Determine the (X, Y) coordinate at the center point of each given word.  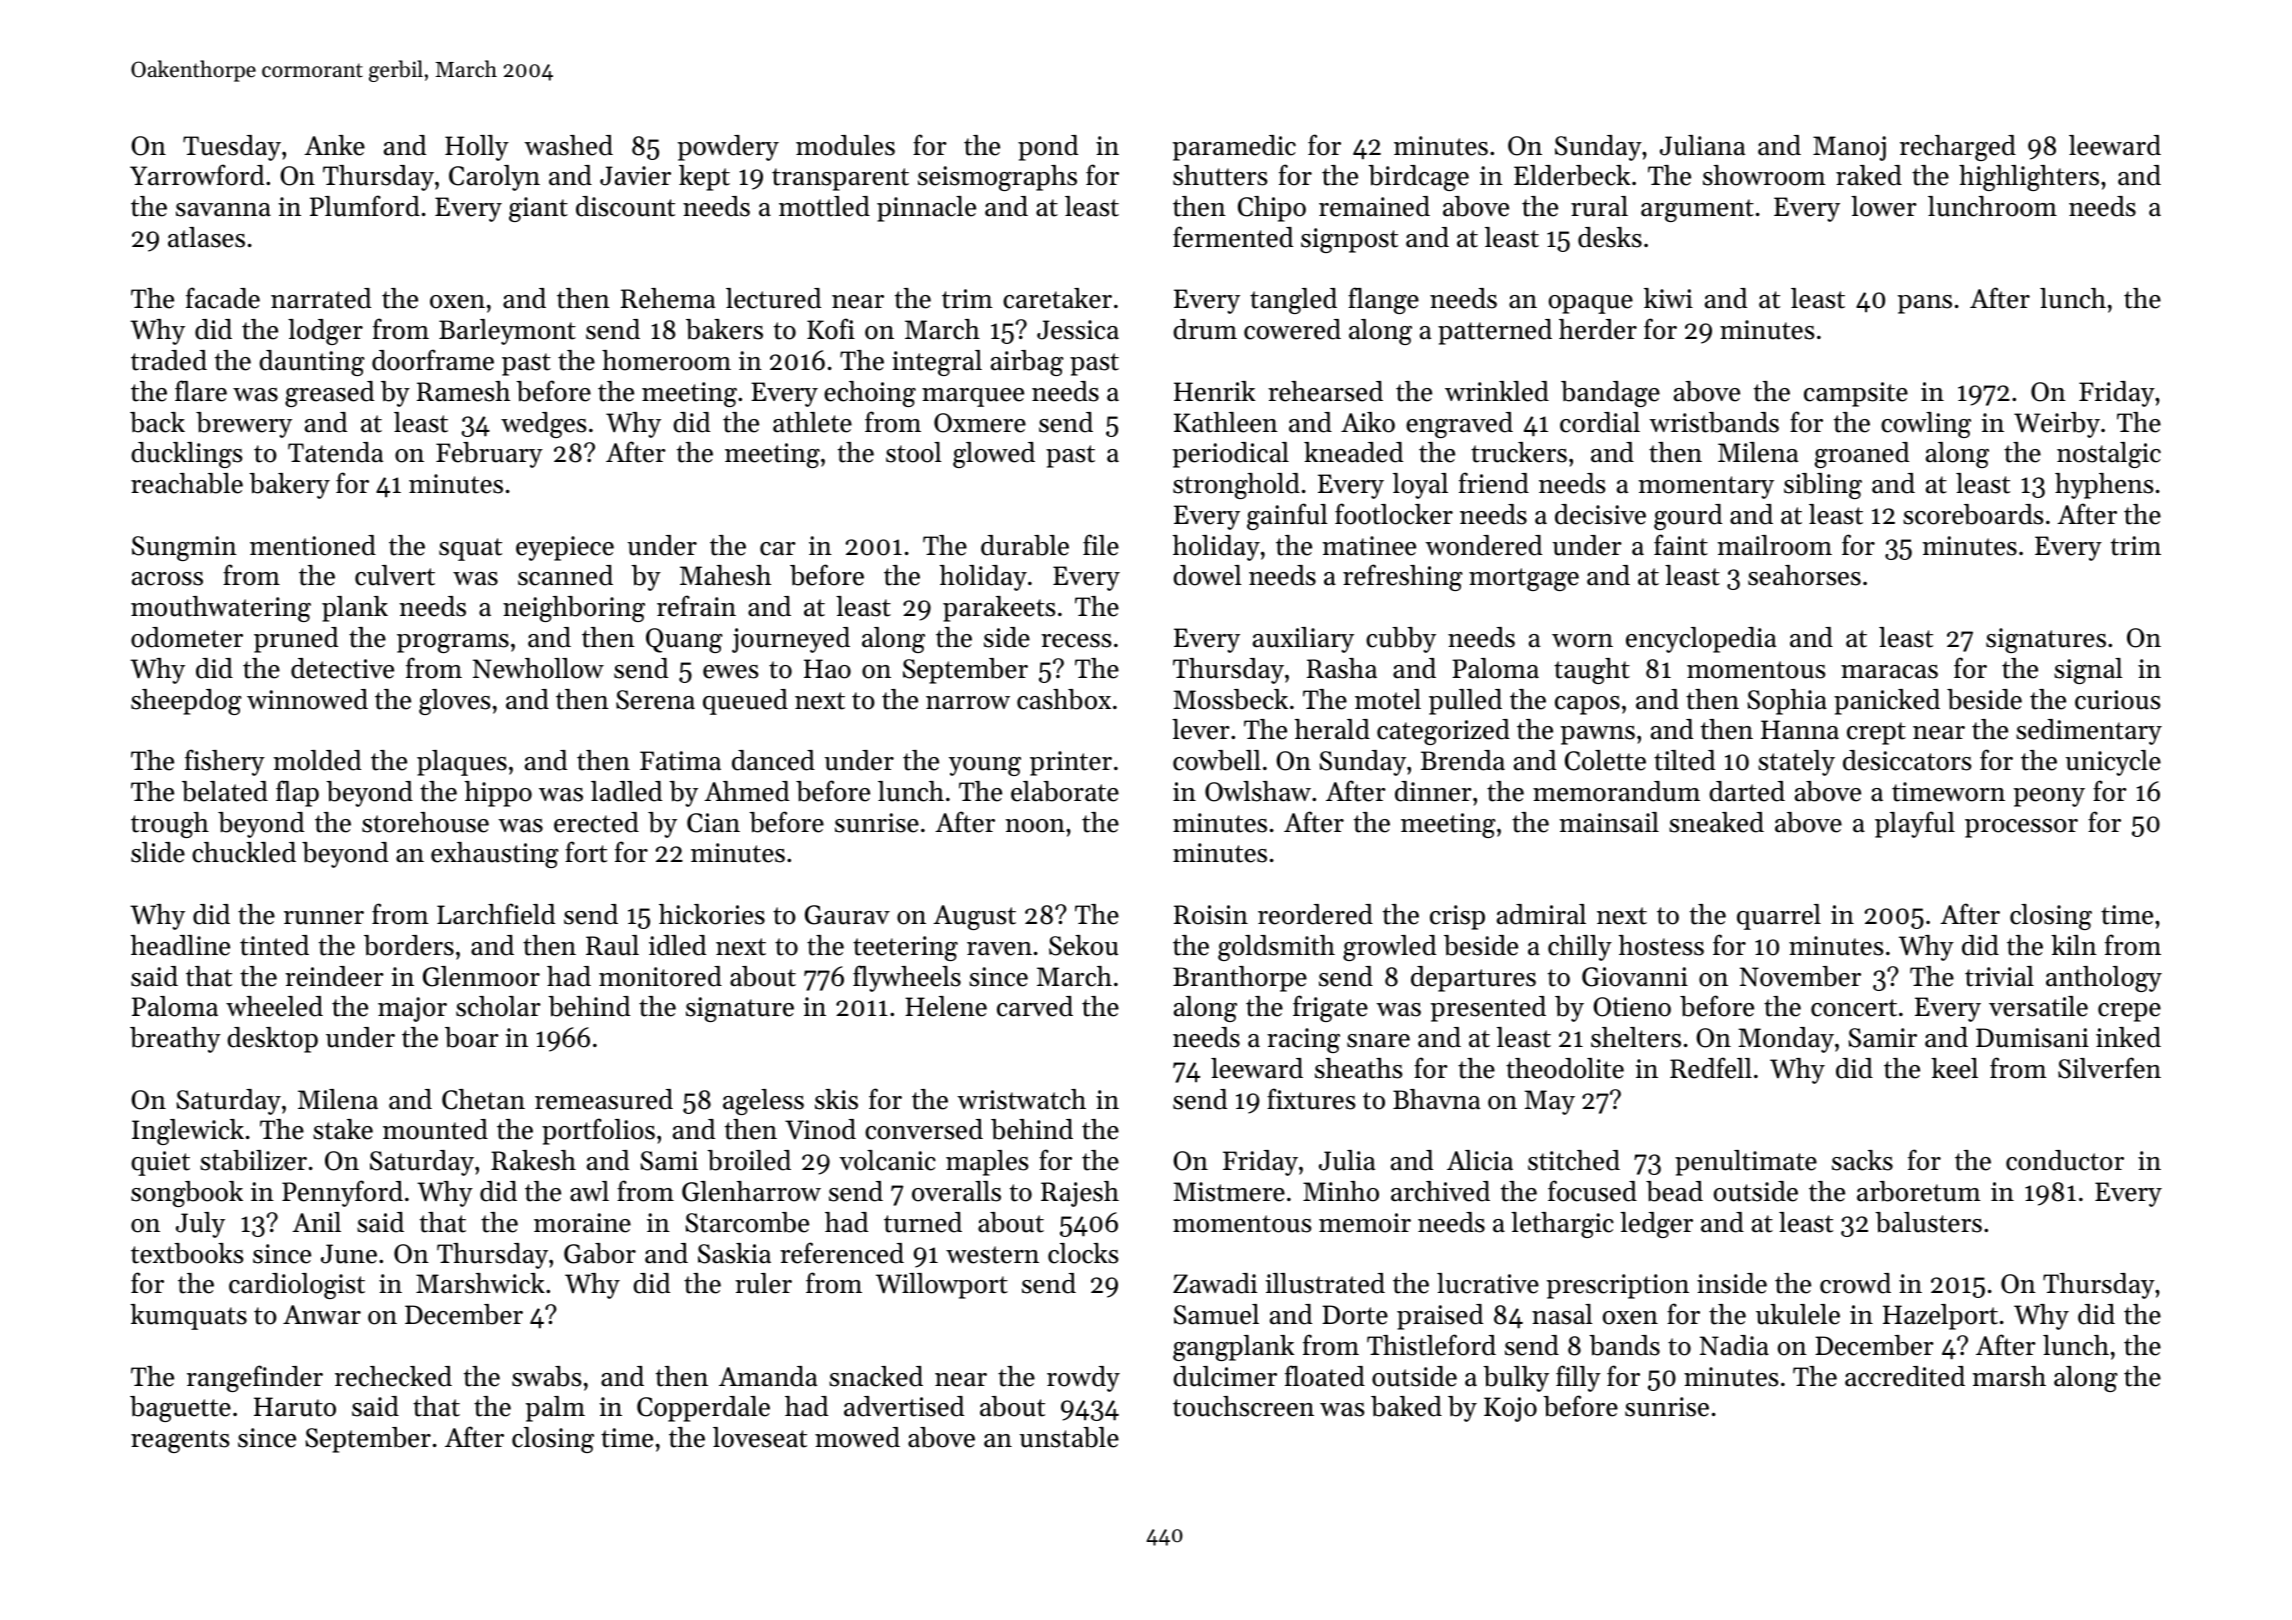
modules (845, 145)
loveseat (760, 1437)
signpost (1349, 240)
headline (180, 945)
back (157, 422)
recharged (1958, 148)
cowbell (1217, 760)
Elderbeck (1572, 175)
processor (2021, 828)
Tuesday (232, 148)
